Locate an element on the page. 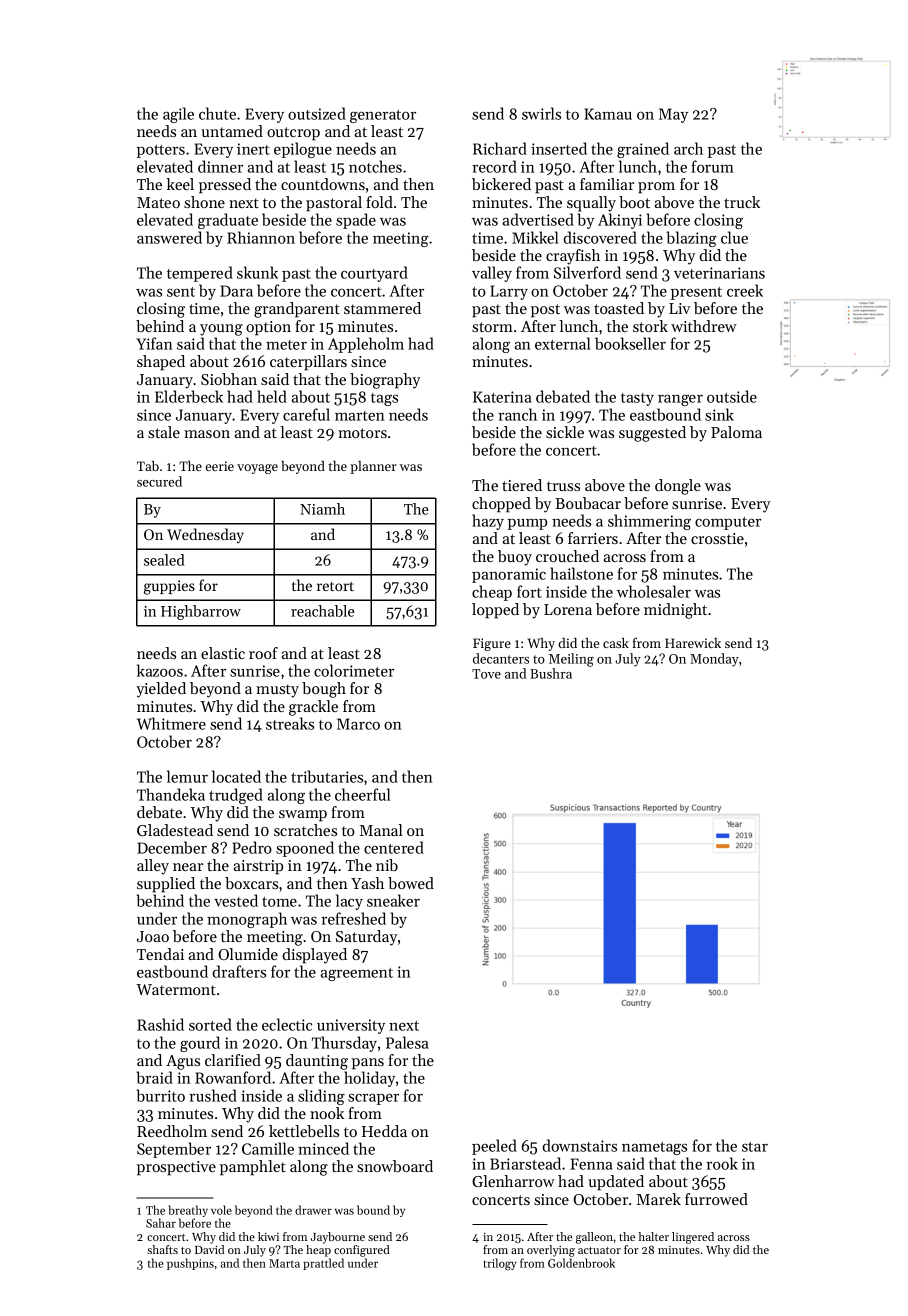 This image has height=1316, width=908. hazy is located at coordinates (488, 522).
